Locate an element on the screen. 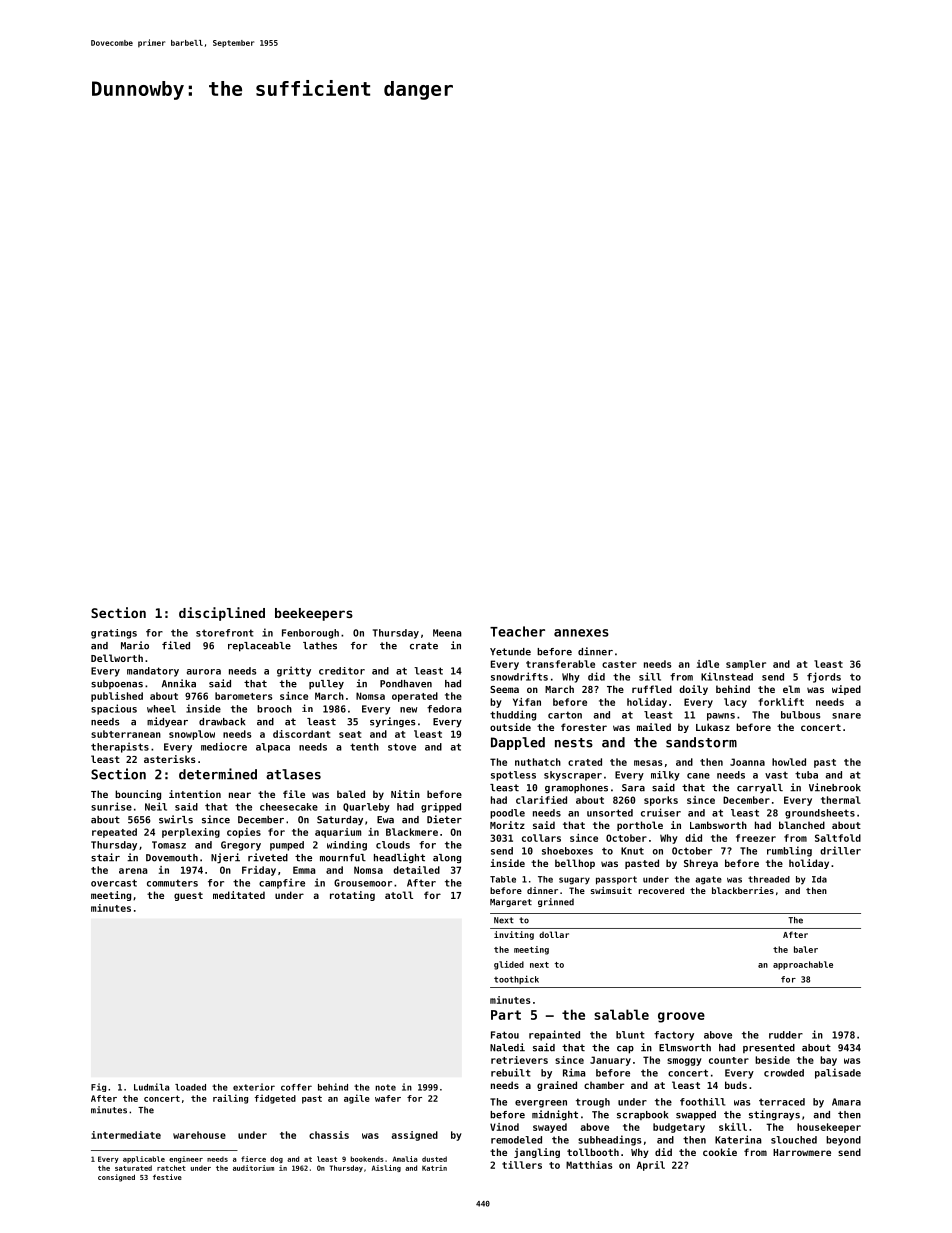  Kilnstead is located at coordinates (727, 676).
